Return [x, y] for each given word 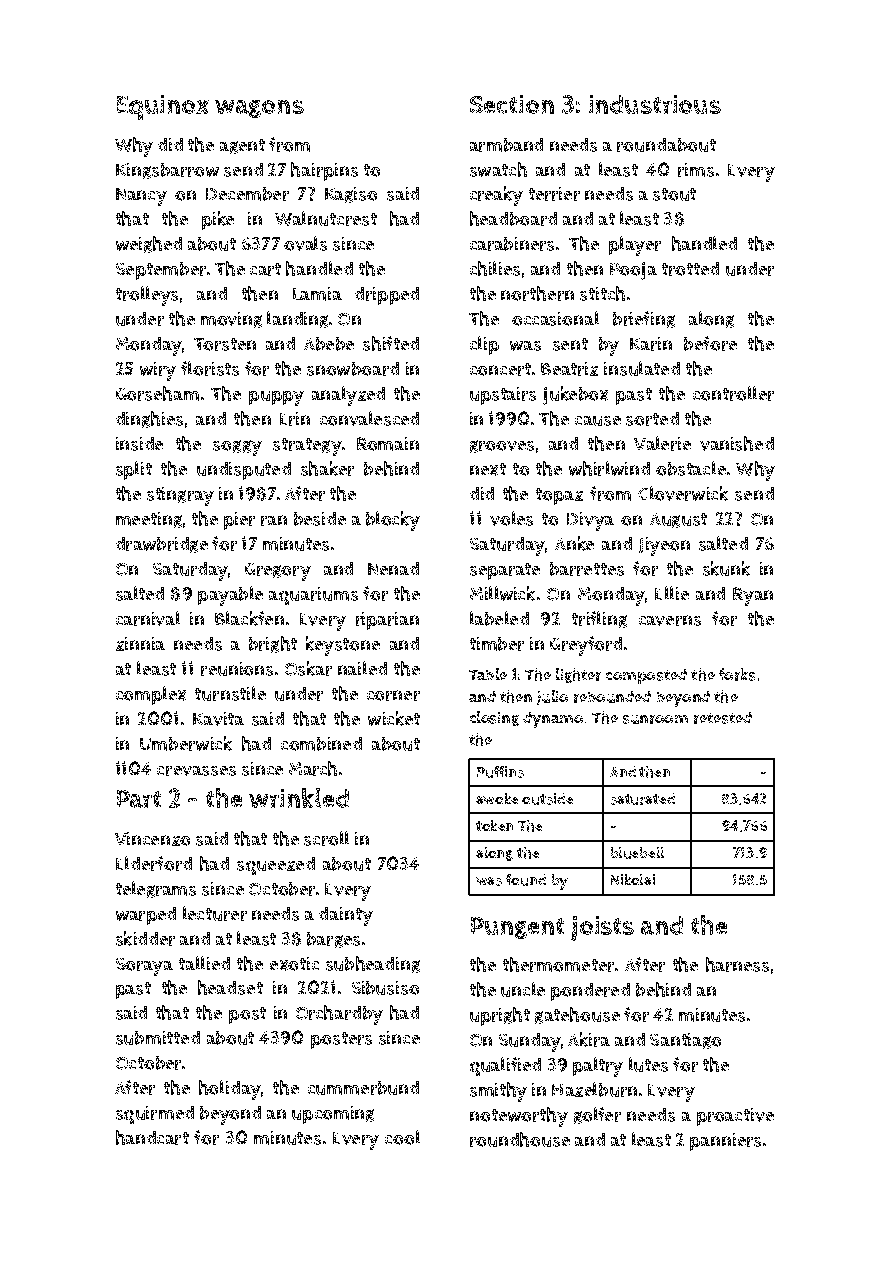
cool [402, 1137]
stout [674, 194]
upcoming [333, 1115]
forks [737, 674]
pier [239, 521]
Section [512, 104]
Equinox [163, 107]
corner [393, 695]
